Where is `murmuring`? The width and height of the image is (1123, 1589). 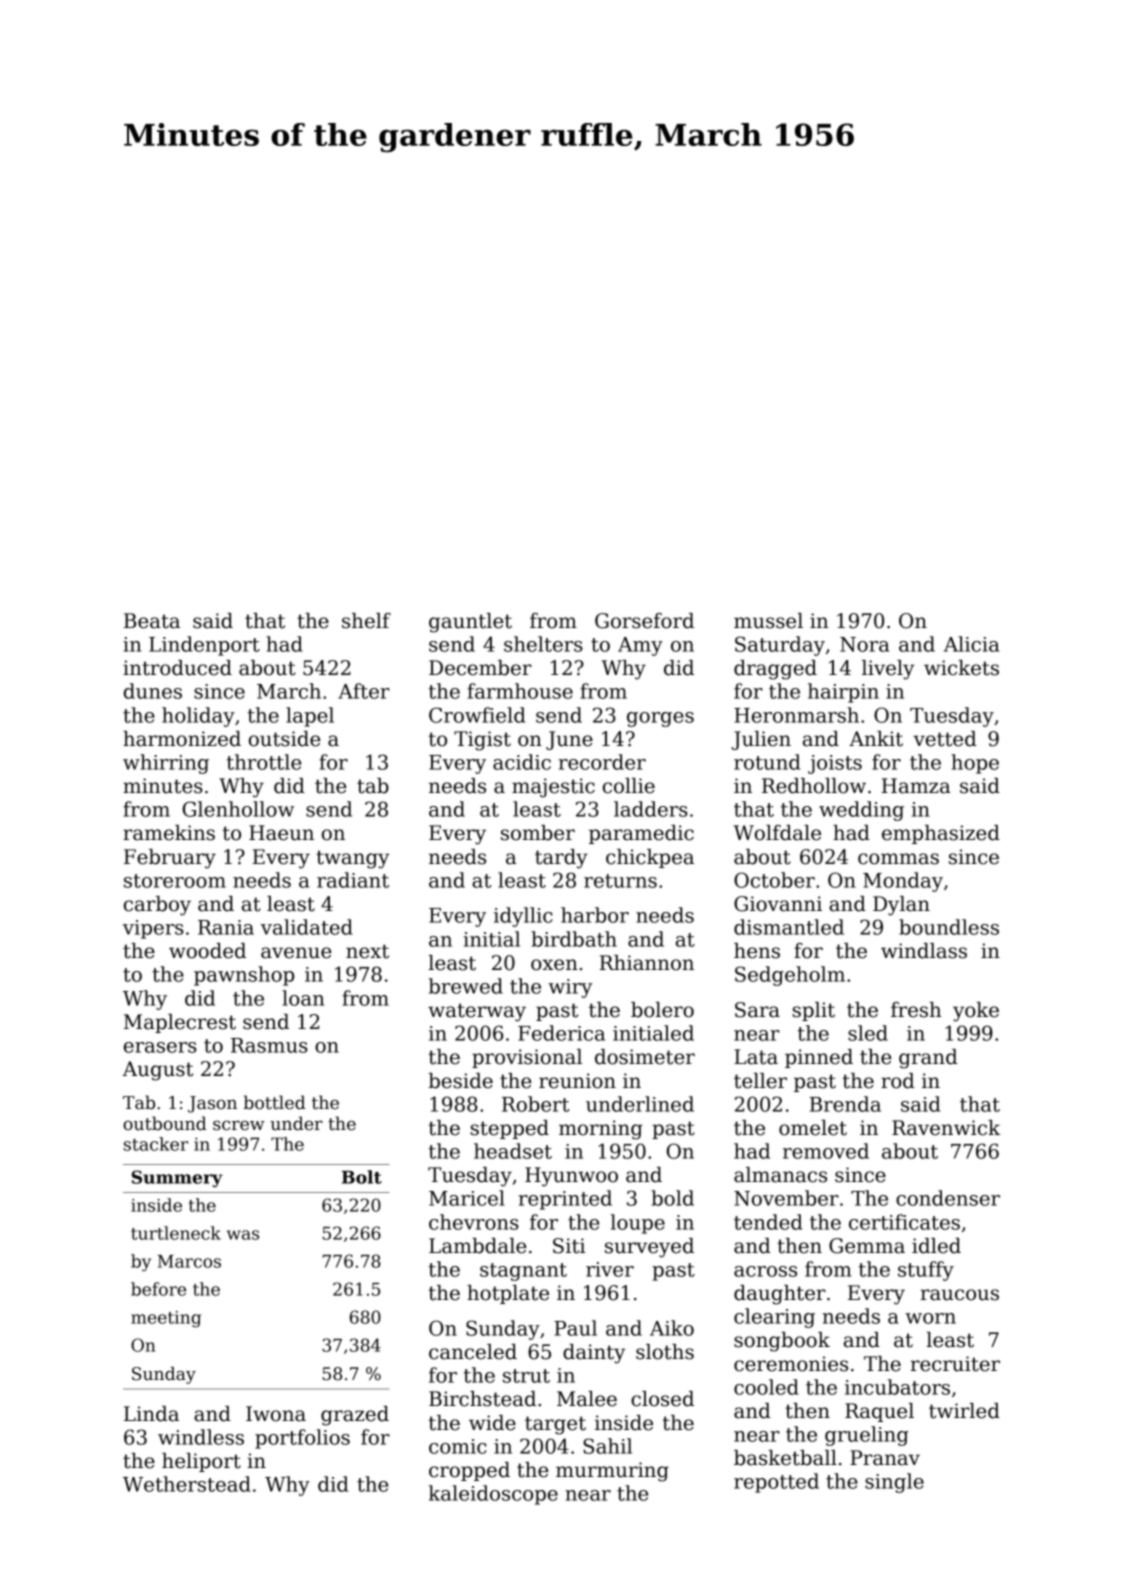
murmuring is located at coordinates (612, 1472).
